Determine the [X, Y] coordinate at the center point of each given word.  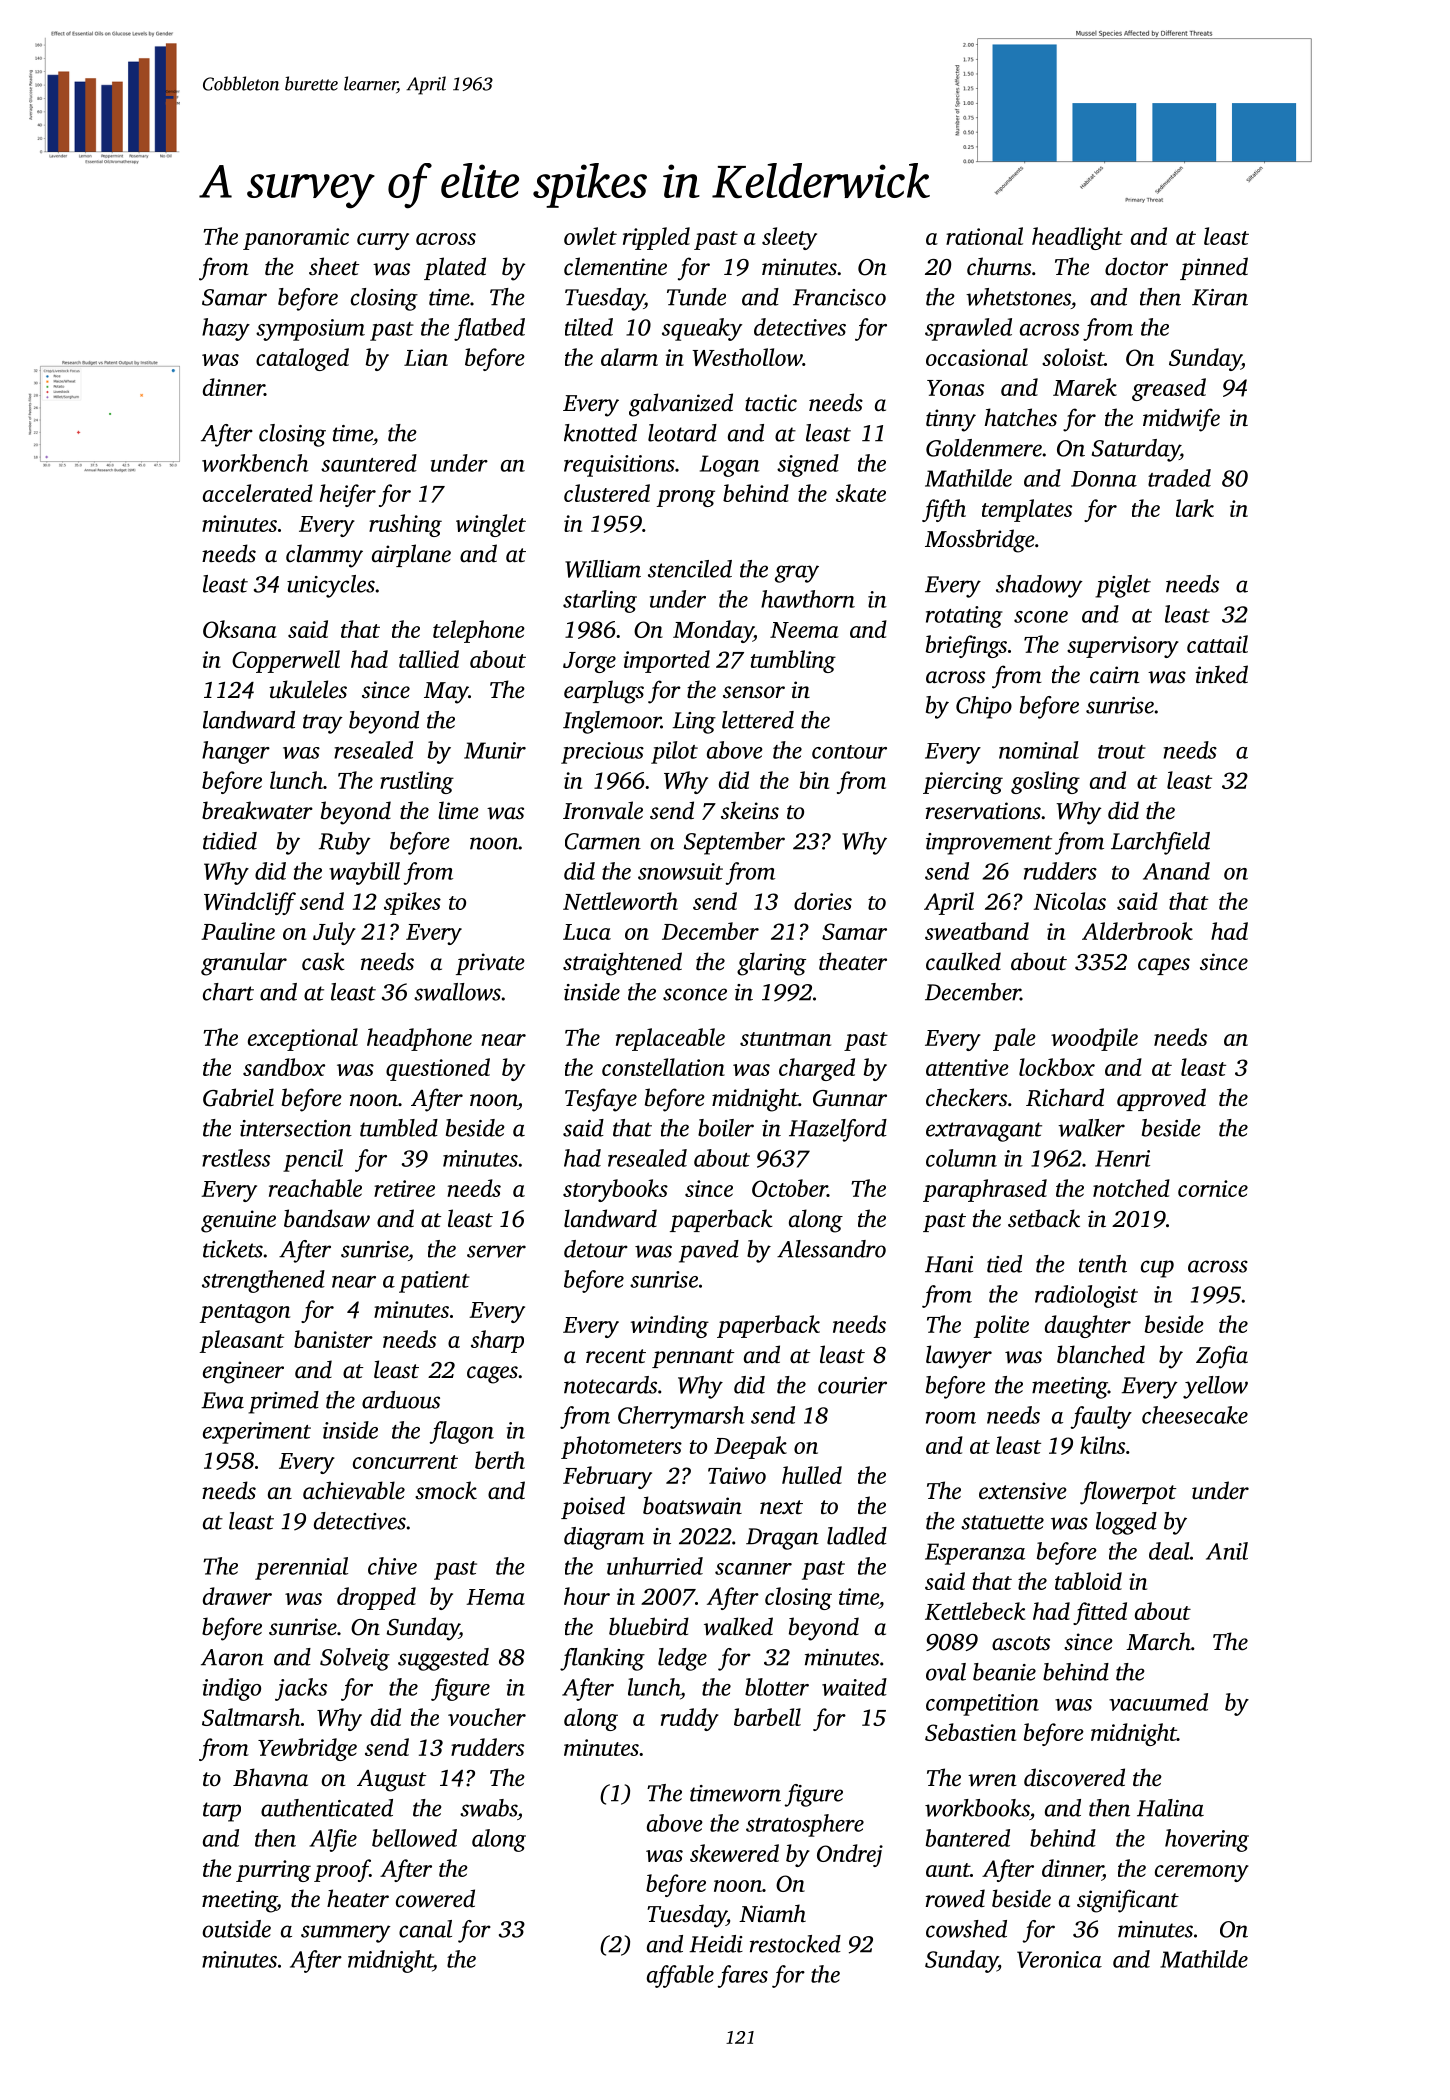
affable [680, 1976]
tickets [233, 1249]
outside [236, 1929]
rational [984, 236]
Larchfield [1160, 843]
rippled [656, 238]
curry [383, 241]
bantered [968, 1838]
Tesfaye [601, 1100]
